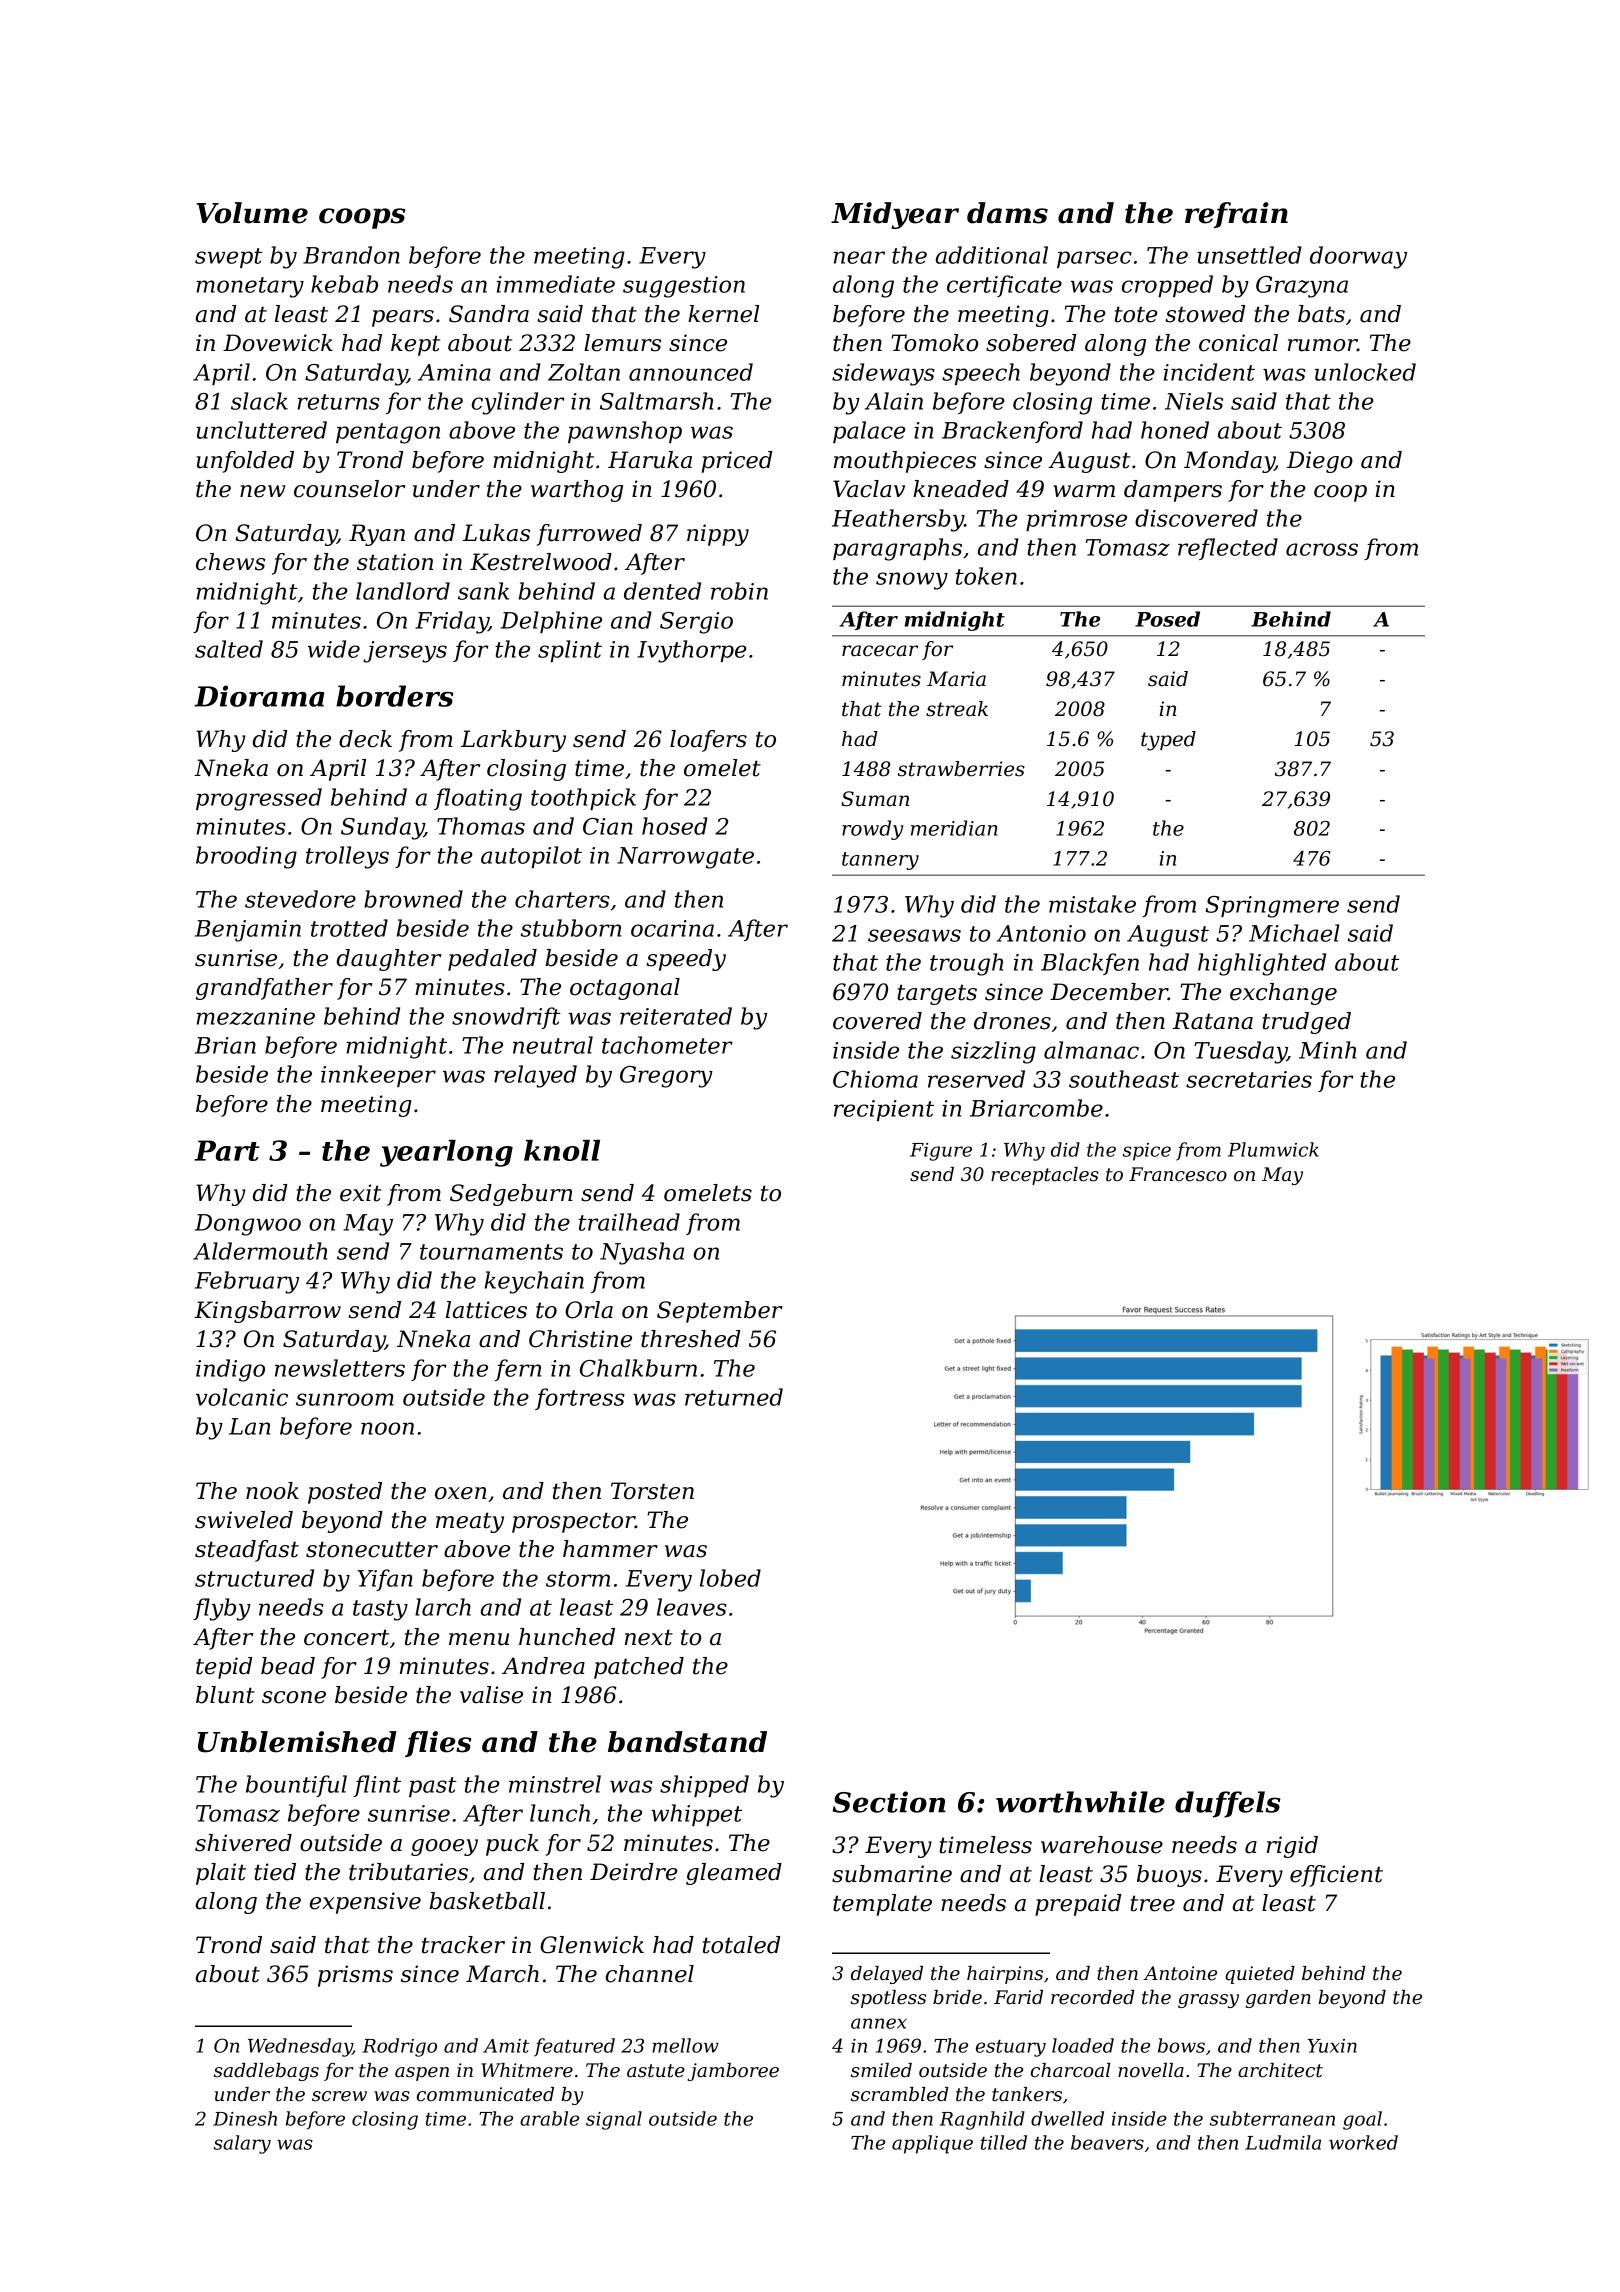 The image size is (1620, 2292). What do you see at coordinates (993, 1052) in the image?
I see `sizzling` at bounding box center [993, 1052].
